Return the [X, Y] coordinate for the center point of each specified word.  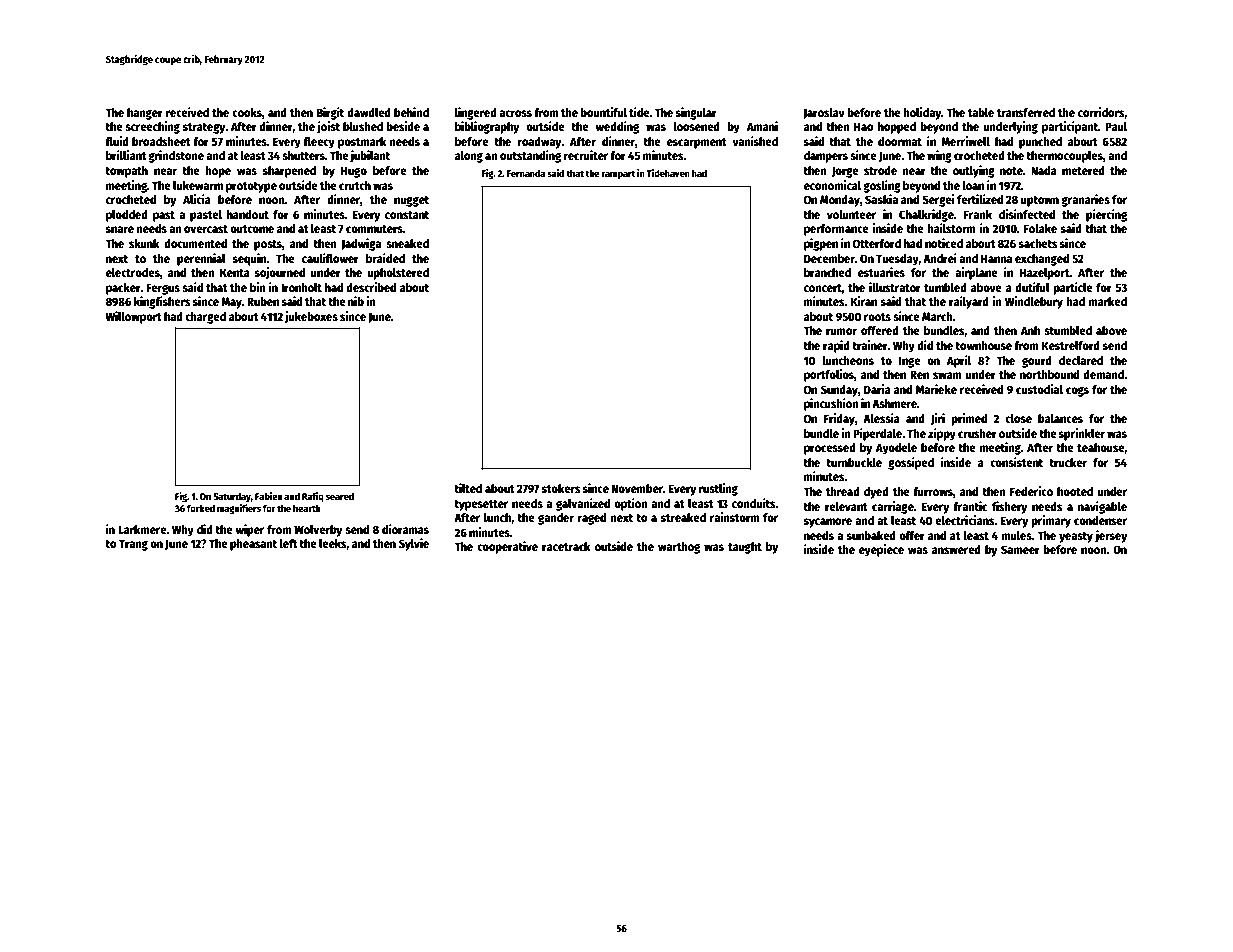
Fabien [268, 496]
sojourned [280, 273]
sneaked [407, 243]
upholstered [398, 274]
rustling [718, 489]
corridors [1101, 113]
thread [843, 491]
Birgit [330, 113]
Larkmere [142, 529]
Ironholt [301, 287]
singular [696, 113]
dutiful [1032, 287]
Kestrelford [1071, 345]
